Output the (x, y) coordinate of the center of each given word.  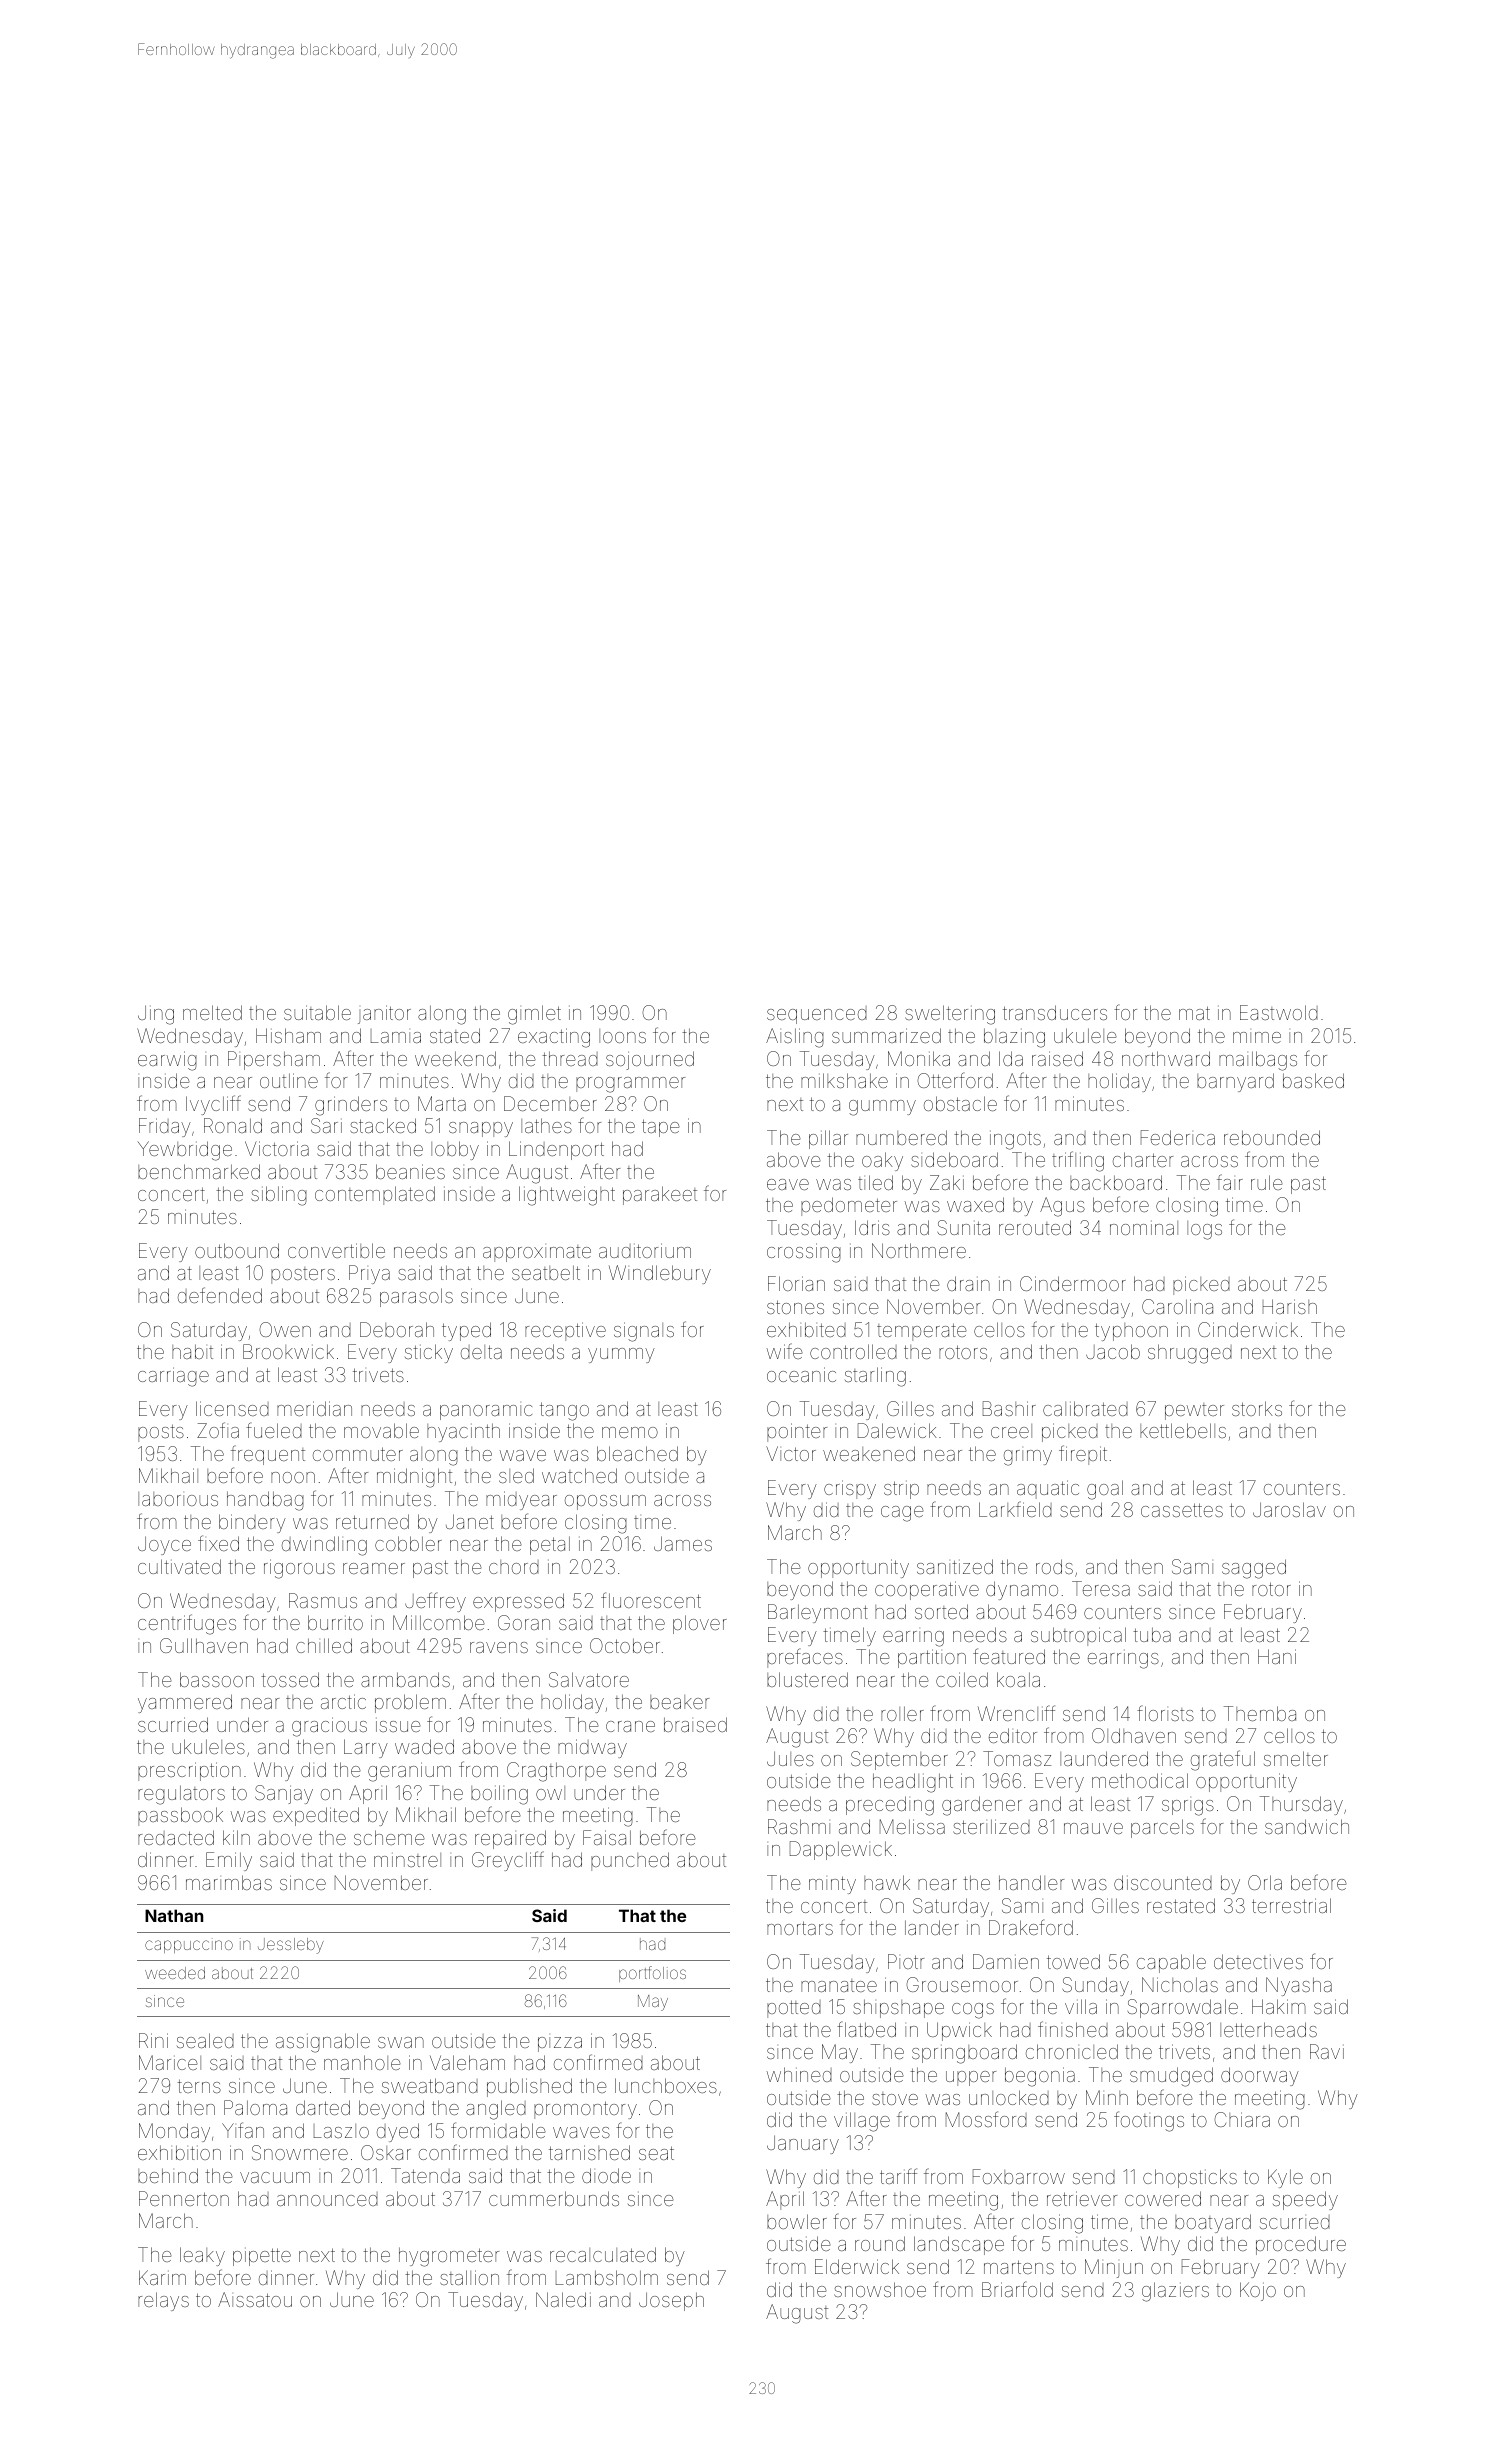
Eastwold (1279, 1012)
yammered (185, 1703)
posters (303, 1275)
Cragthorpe (556, 1772)
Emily (229, 1861)
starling (875, 1377)
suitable (317, 1012)
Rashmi (799, 1826)
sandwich (1307, 1826)
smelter (1296, 1758)
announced (327, 2199)
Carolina (1177, 1306)
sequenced (817, 1015)
